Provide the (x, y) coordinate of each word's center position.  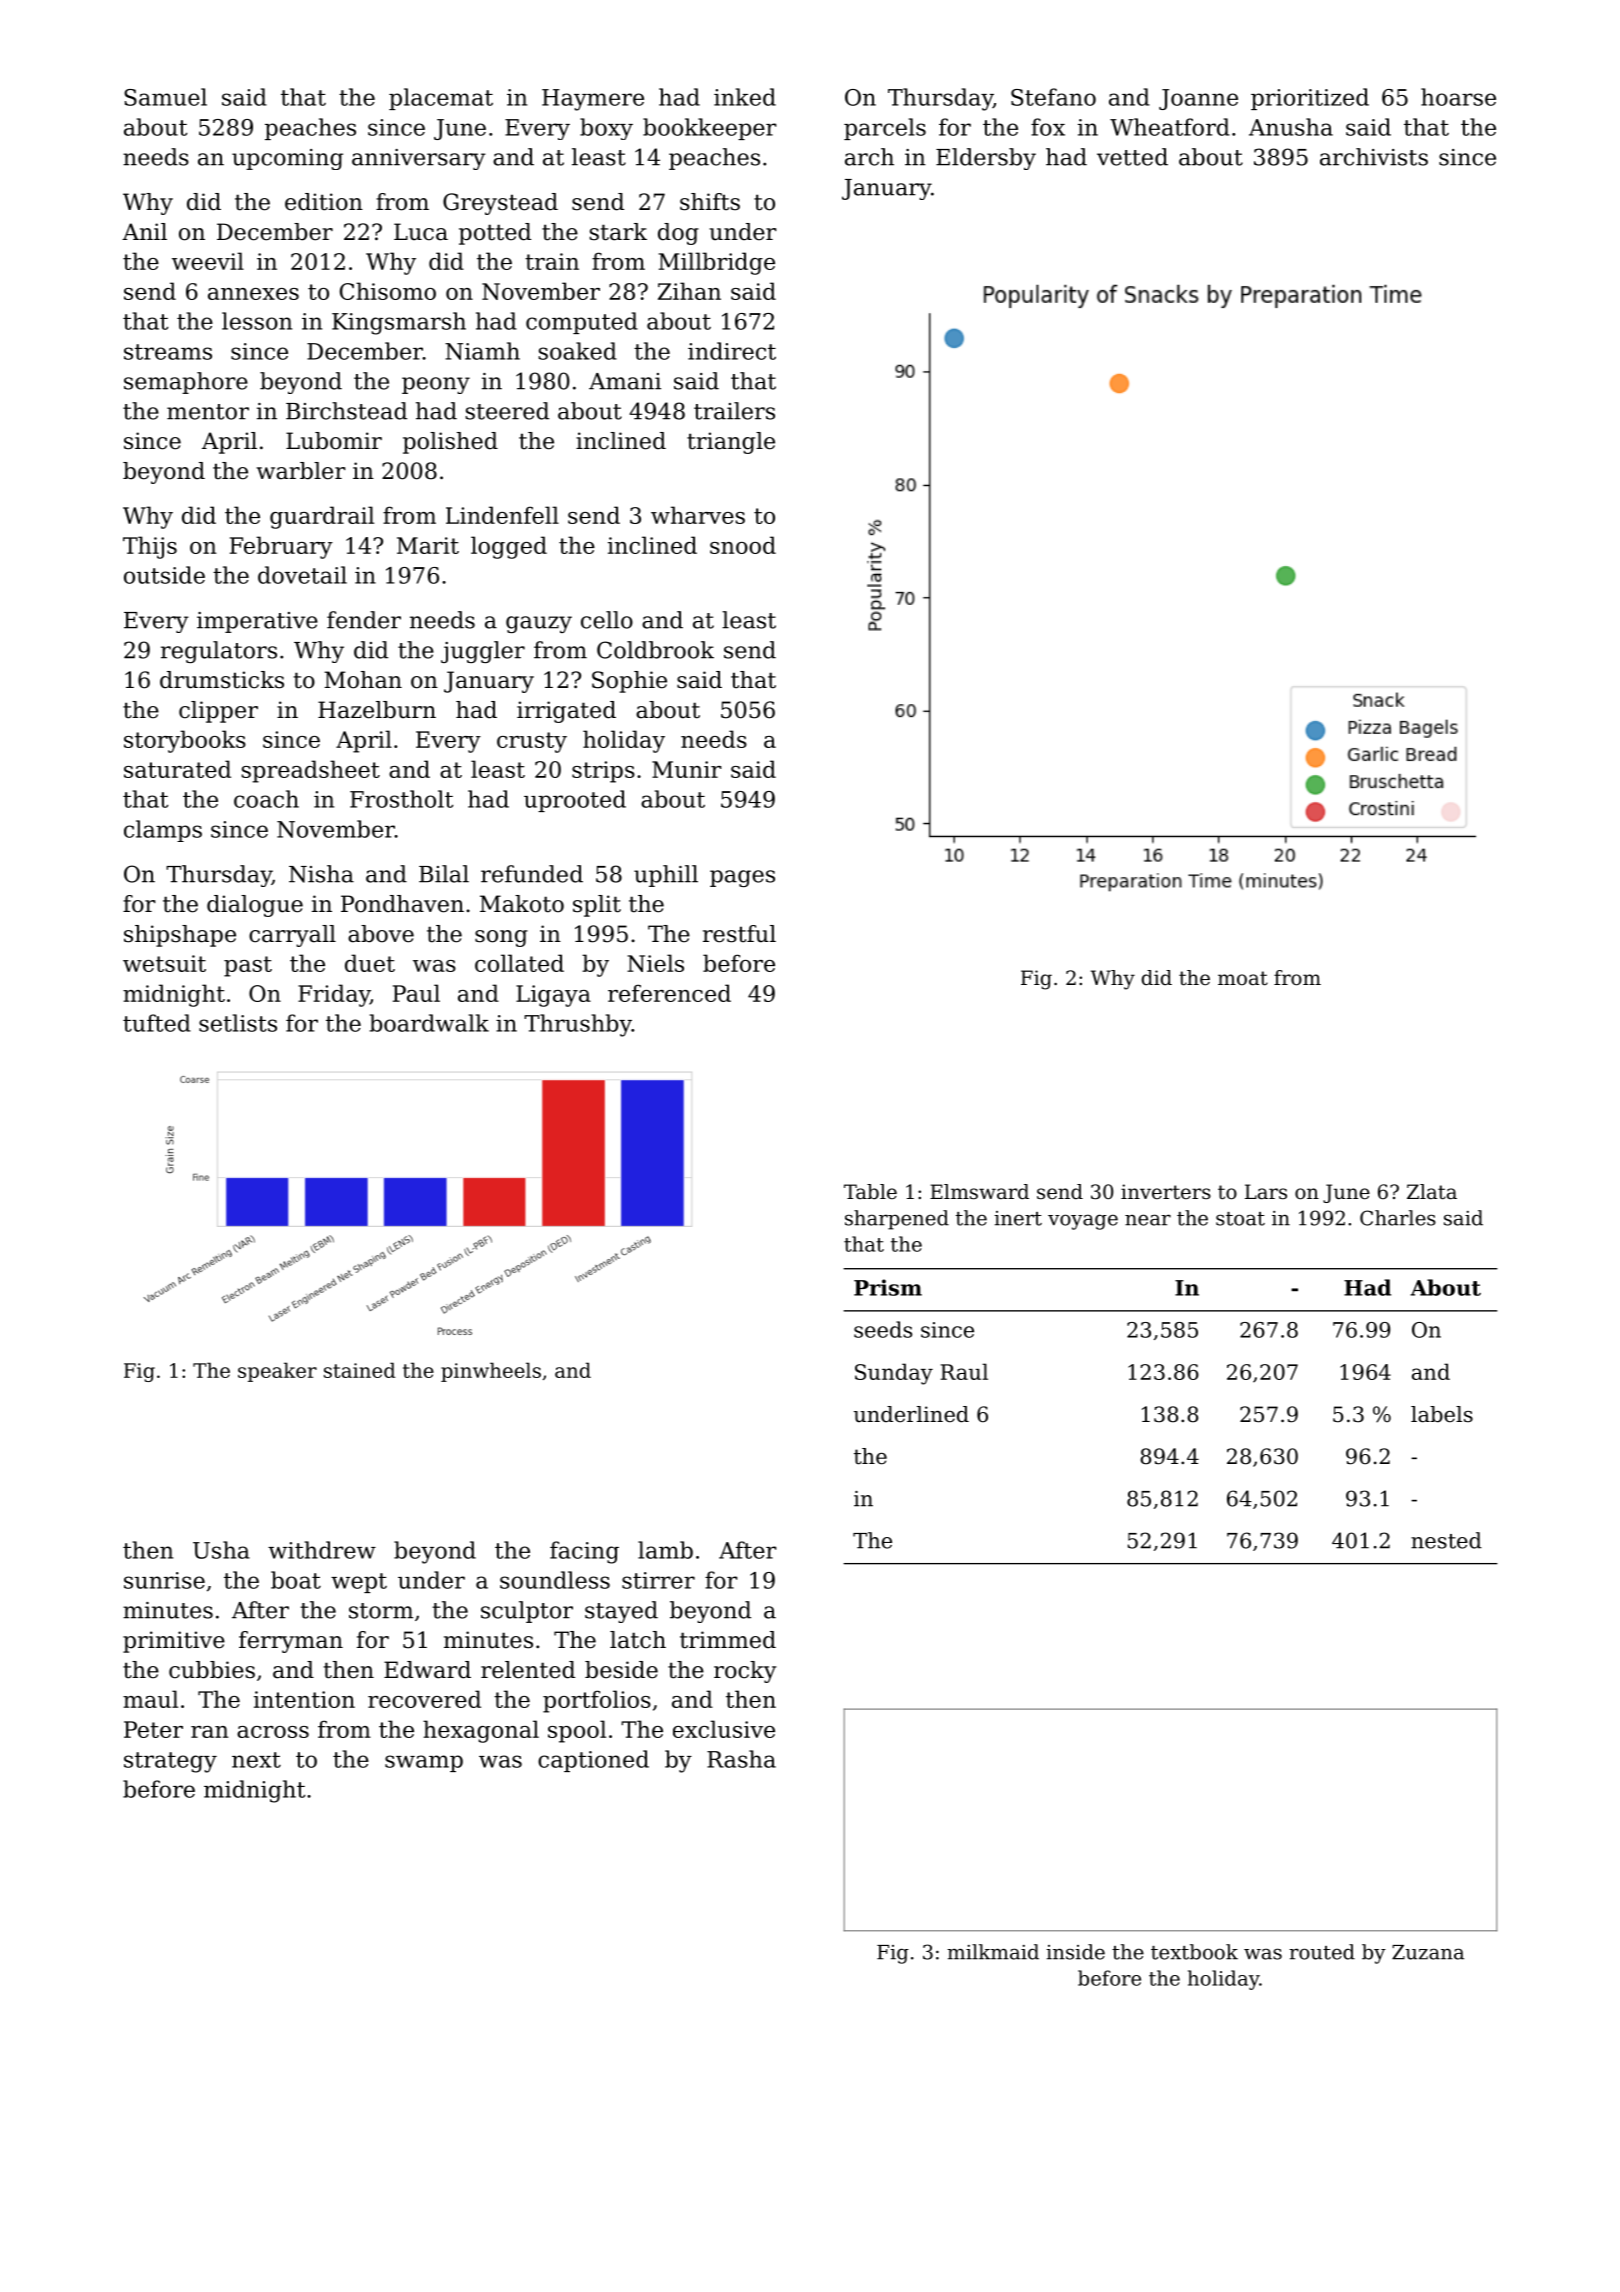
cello (607, 620)
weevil (208, 261)
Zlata (1432, 1192)
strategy (170, 1762)
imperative (257, 622)
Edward (427, 1670)
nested (1446, 1540)
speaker (277, 1372)
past (248, 966)
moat (1243, 978)
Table (870, 1192)
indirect (732, 351)
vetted (1132, 157)
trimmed (728, 1640)
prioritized (1310, 99)
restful (739, 934)
